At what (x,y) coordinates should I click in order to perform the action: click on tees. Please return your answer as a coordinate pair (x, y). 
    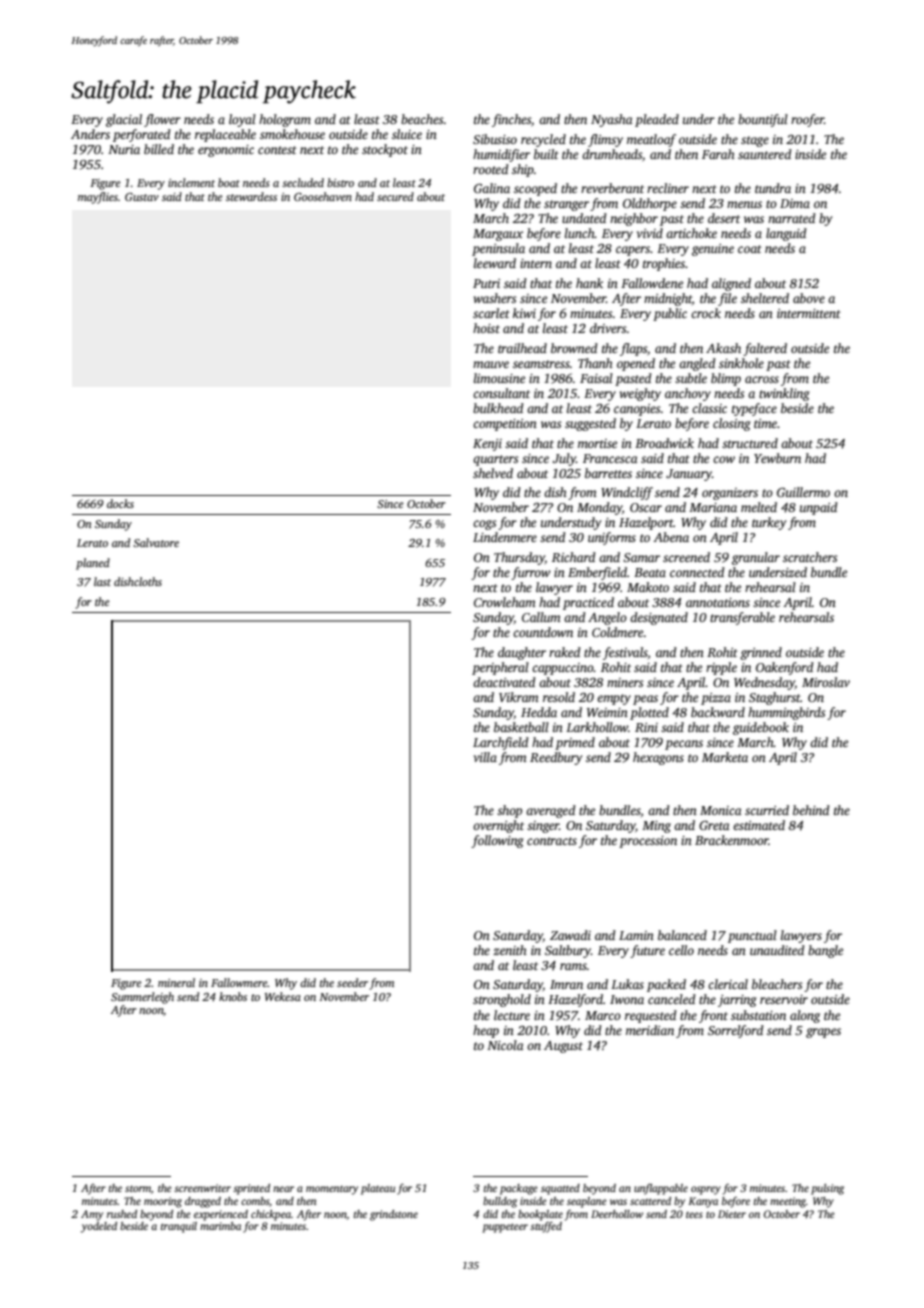
    Looking at the image, I should click on (694, 1214).
